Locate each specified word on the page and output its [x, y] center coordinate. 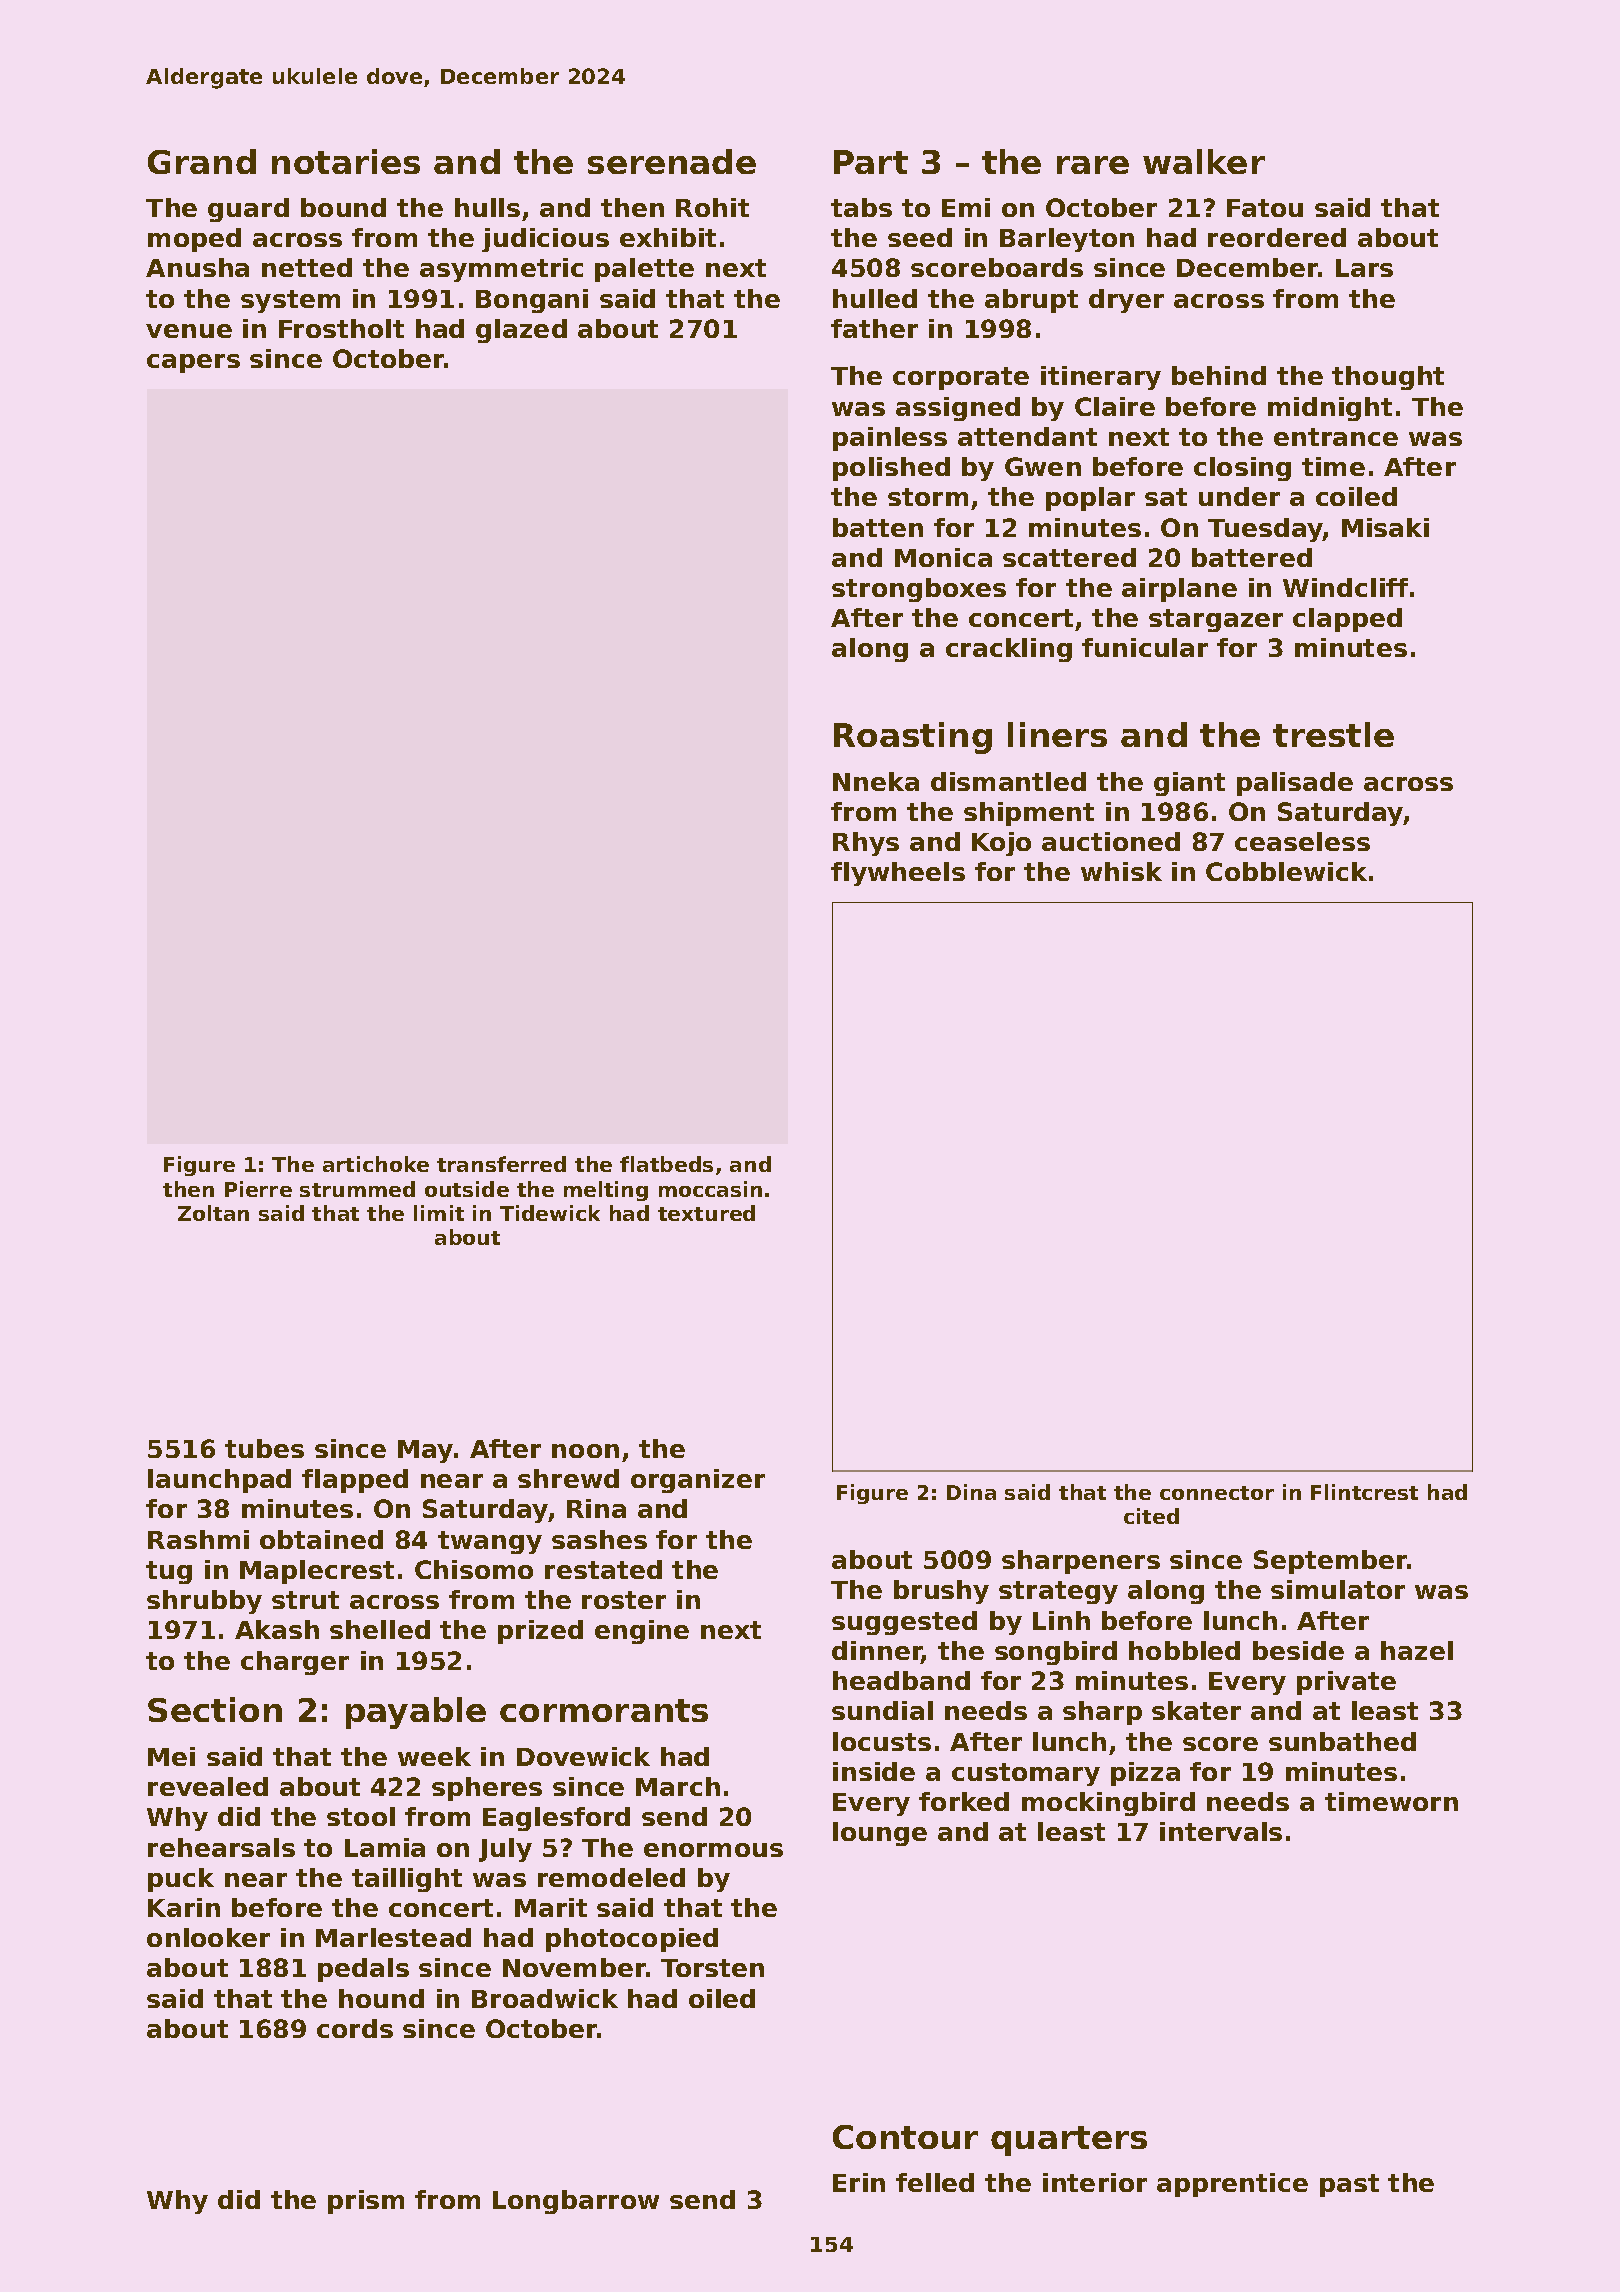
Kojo [1001, 844]
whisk [1121, 871]
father [874, 328]
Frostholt [341, 328]
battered [1252, 557]
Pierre [258, 1189]
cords [355, 2028]
